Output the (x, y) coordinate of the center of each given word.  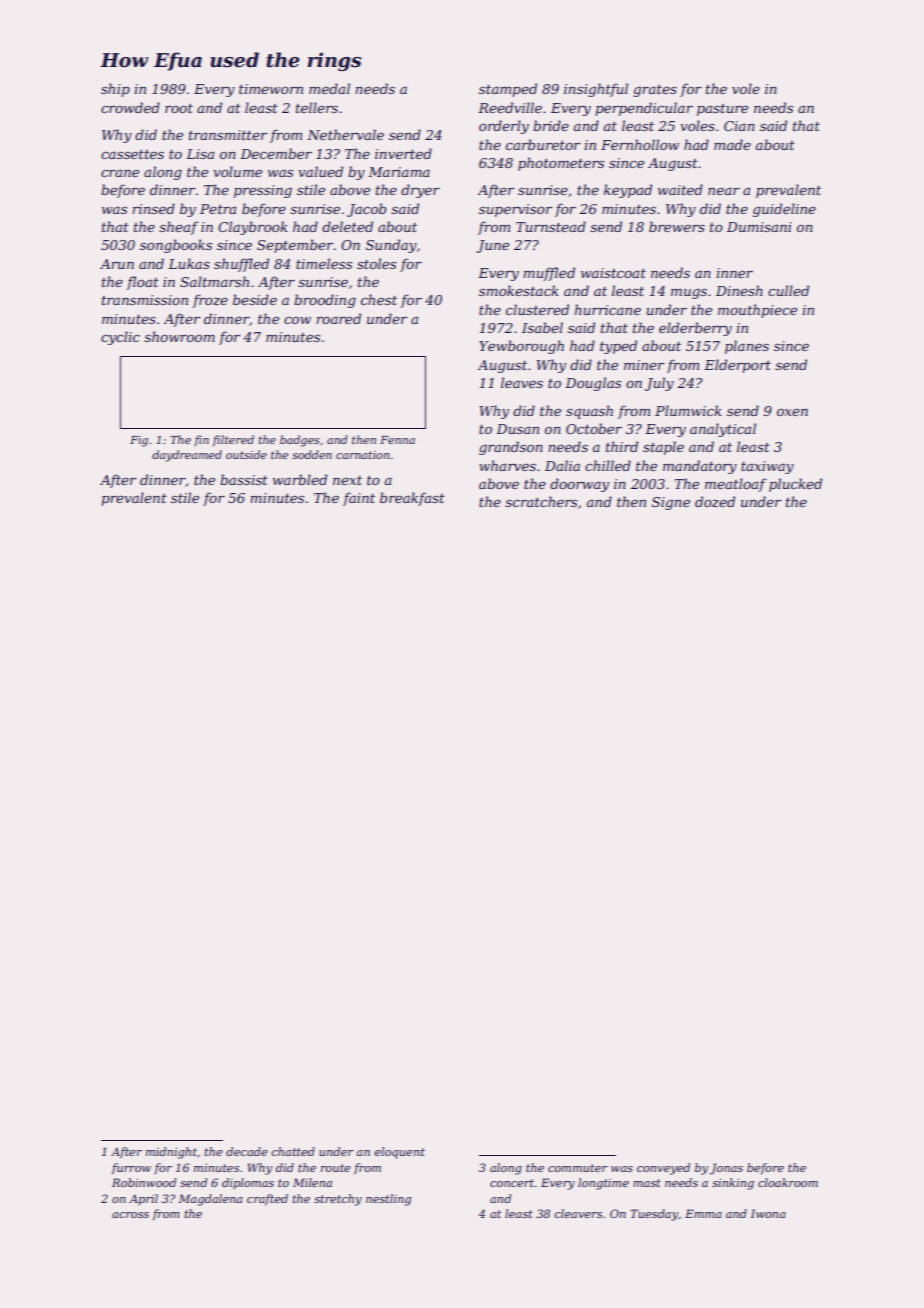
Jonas (726, 1169)
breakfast (412, 499)
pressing (263, 191)
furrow (131, 1168)
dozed (715, 502)
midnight (171, 1153)
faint (359, 499)
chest (379, 299)
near (724, 191)
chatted (293, 1151)
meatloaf (736, 485)
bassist (244, 479)
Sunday (391, 246)
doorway (579, 485)
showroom (179, 336)
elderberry (695, 329)
